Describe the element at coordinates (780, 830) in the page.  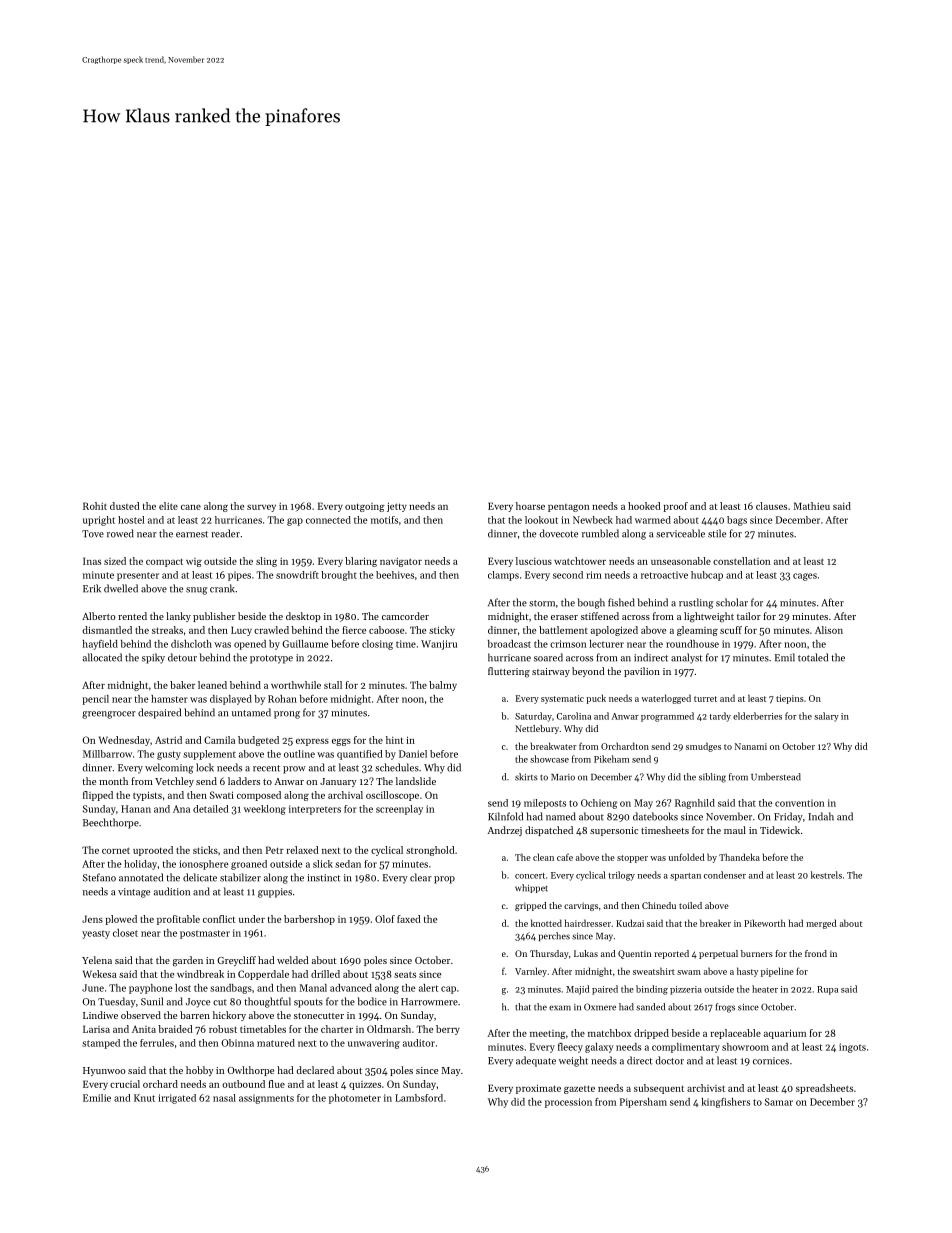
I see `Tidewick` at that location.
